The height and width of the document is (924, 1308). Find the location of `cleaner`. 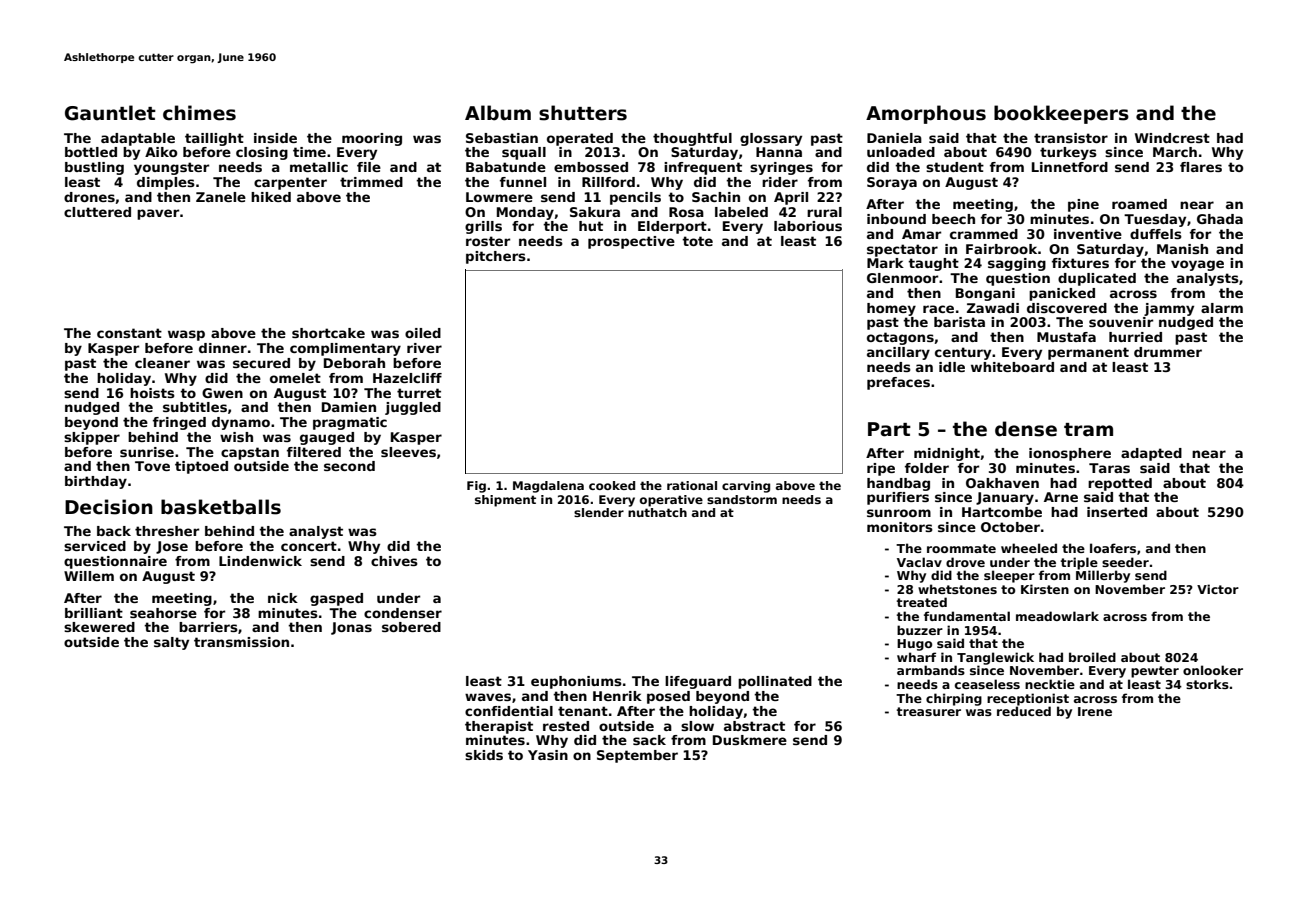

cleaner is located at coordinates (162, 363).
